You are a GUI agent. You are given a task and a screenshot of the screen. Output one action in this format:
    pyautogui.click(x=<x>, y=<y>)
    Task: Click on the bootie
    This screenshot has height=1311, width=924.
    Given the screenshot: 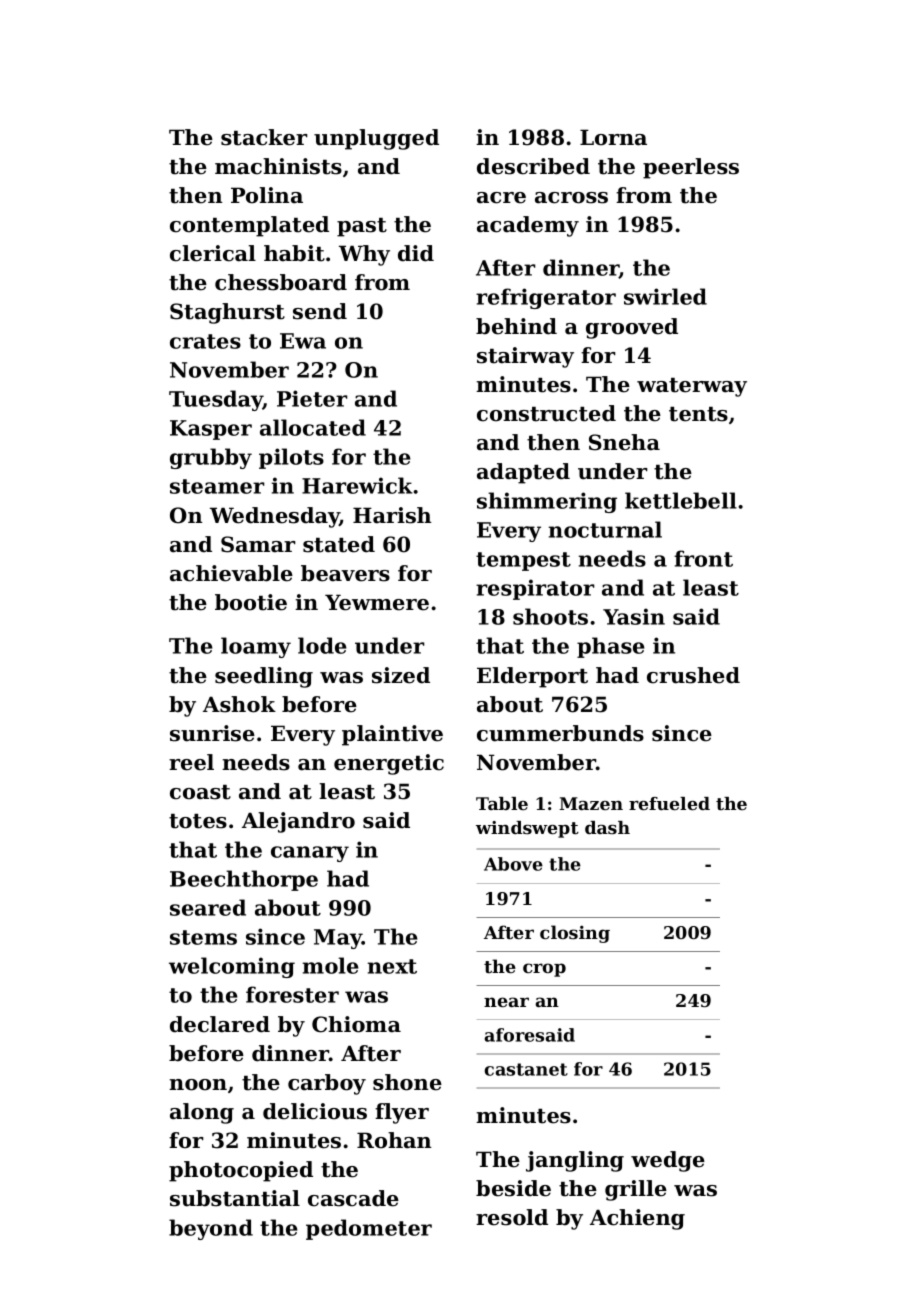 What is the action you would take?
    pyautogui.click(x=251, y=602)
